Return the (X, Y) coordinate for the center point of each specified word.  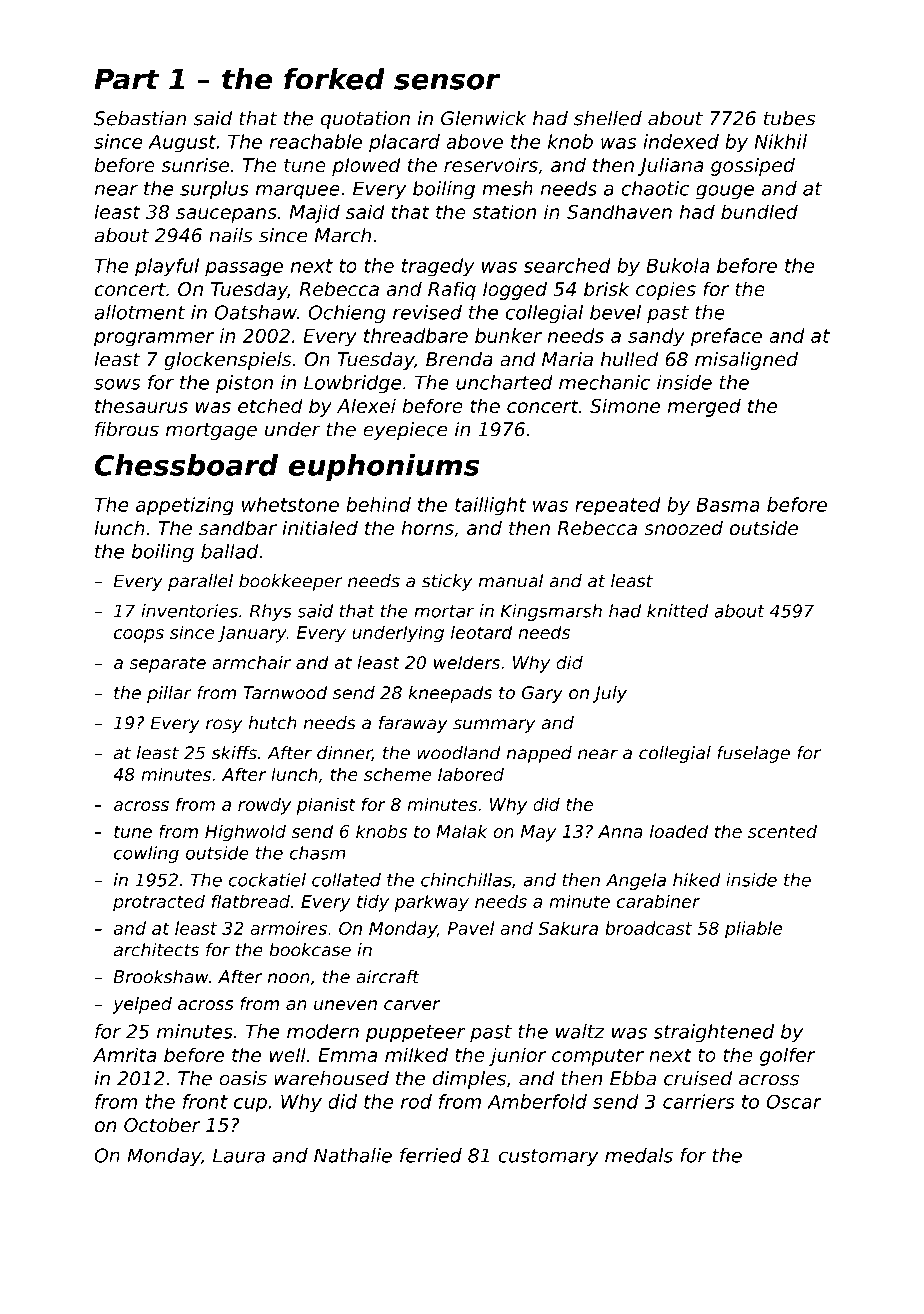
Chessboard (186, 465)
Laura (239, 1155)
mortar (444, 611)
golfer (787, 1056)
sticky (447, 582)
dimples (469, 1080)
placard (404, 143)
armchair (251, 662)
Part (126, 79)
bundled (759, 211)
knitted (677, 611)
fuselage (753, 754)
